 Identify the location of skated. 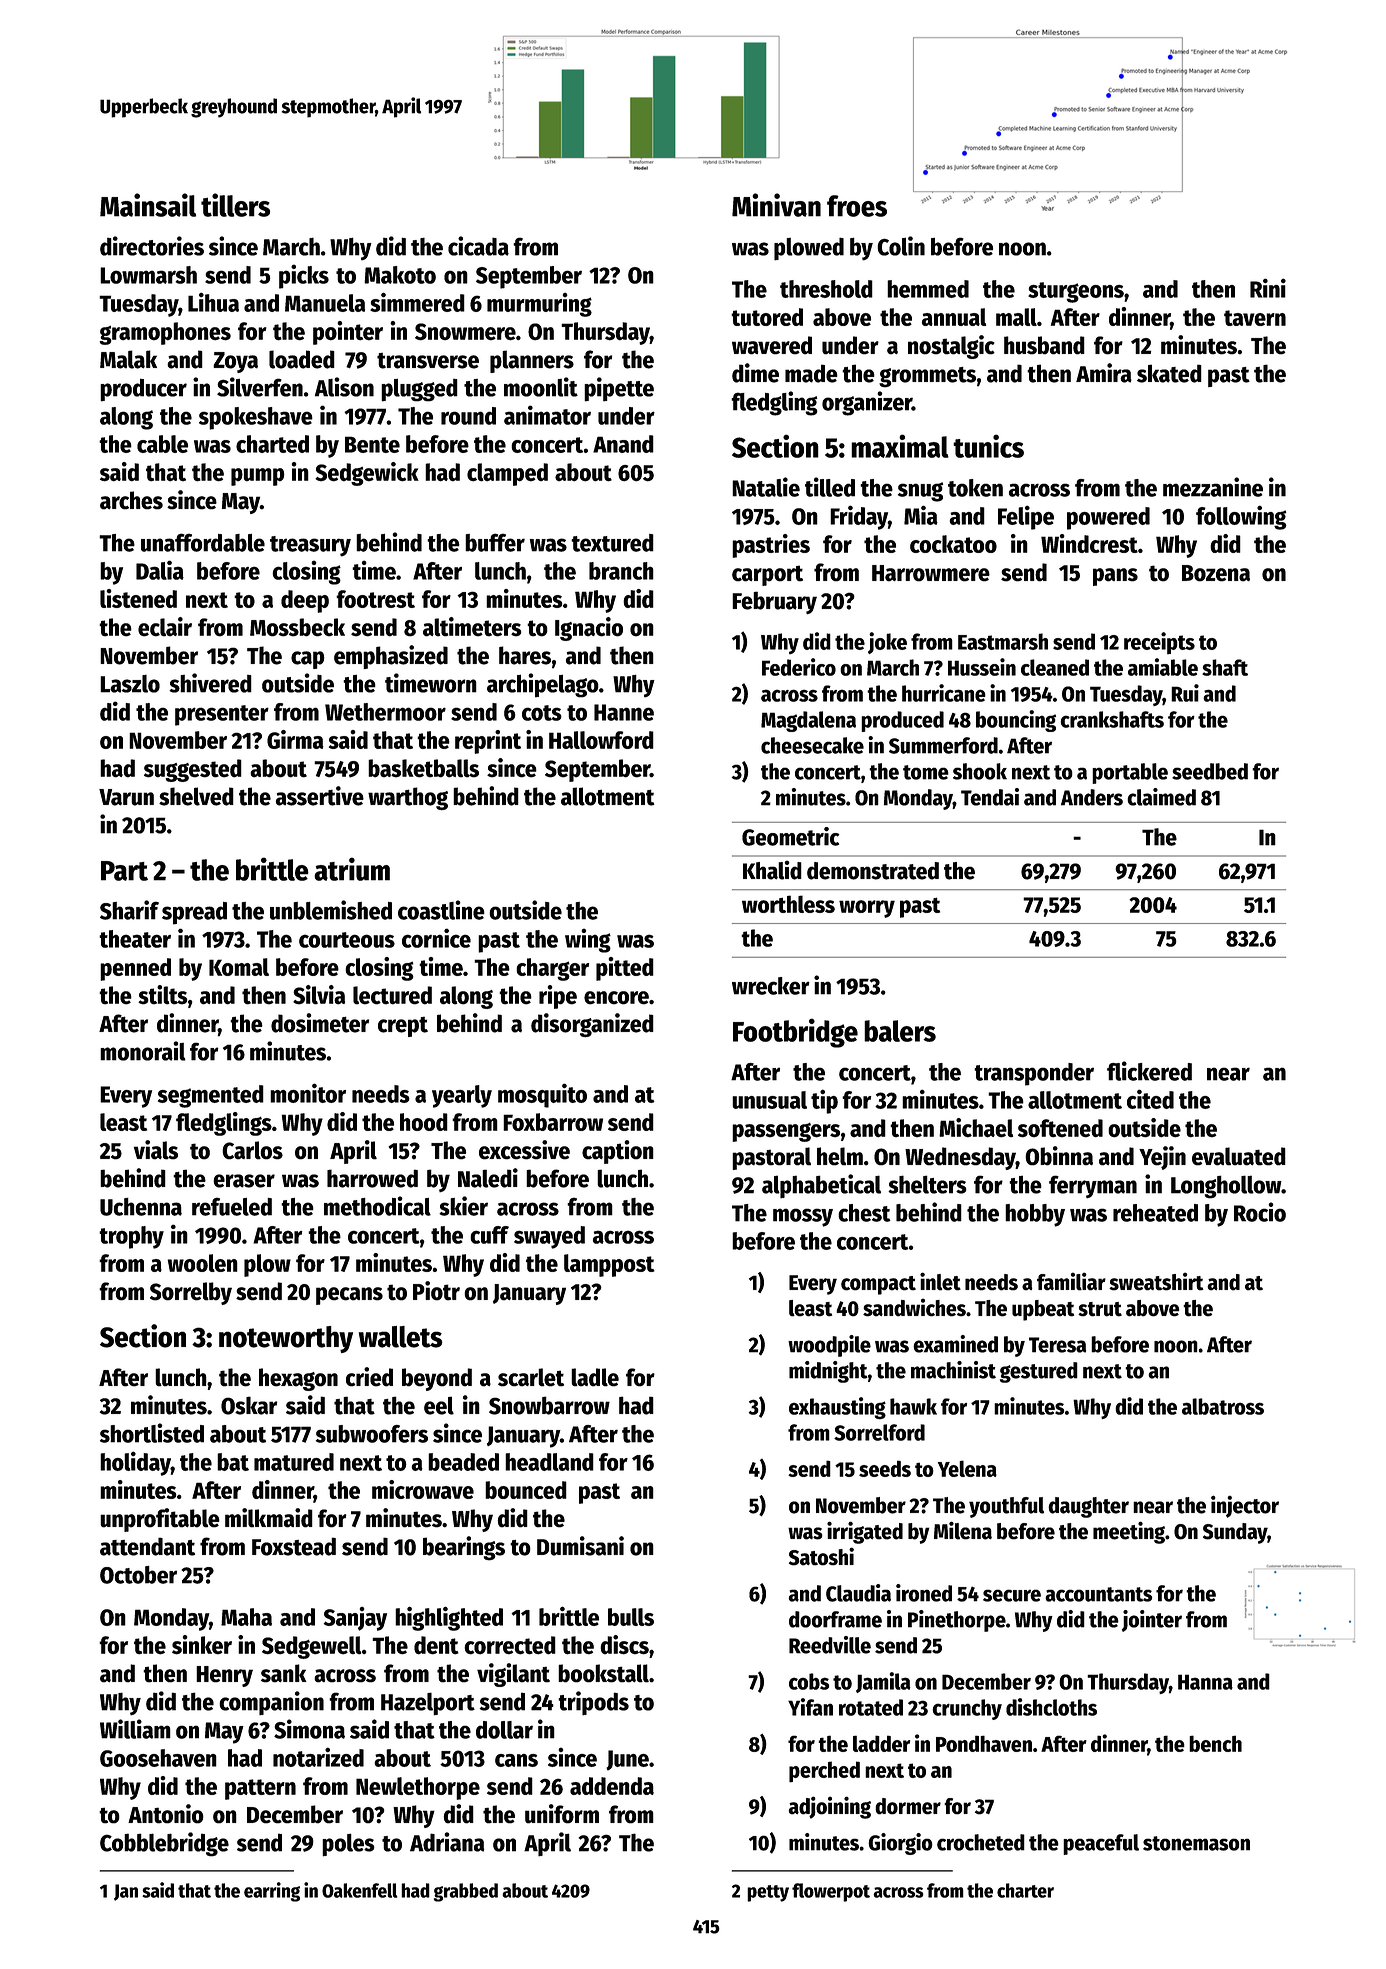
(1169, 373).
